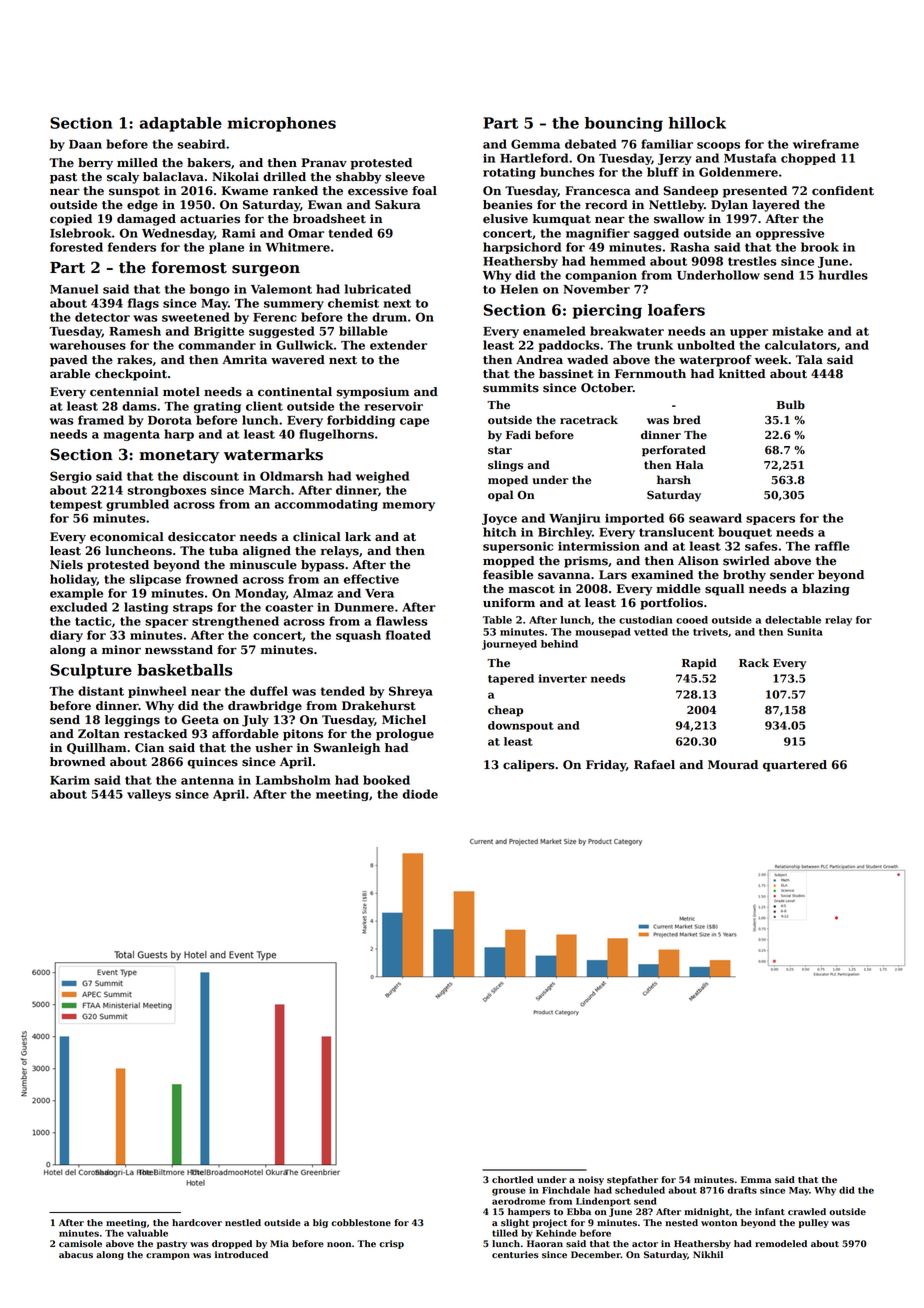 Image resolution: width=924 pixels, height=1308 pixels. Describe the element at coordinates (654, 765) in the image. I see `Rafael` at that location.
